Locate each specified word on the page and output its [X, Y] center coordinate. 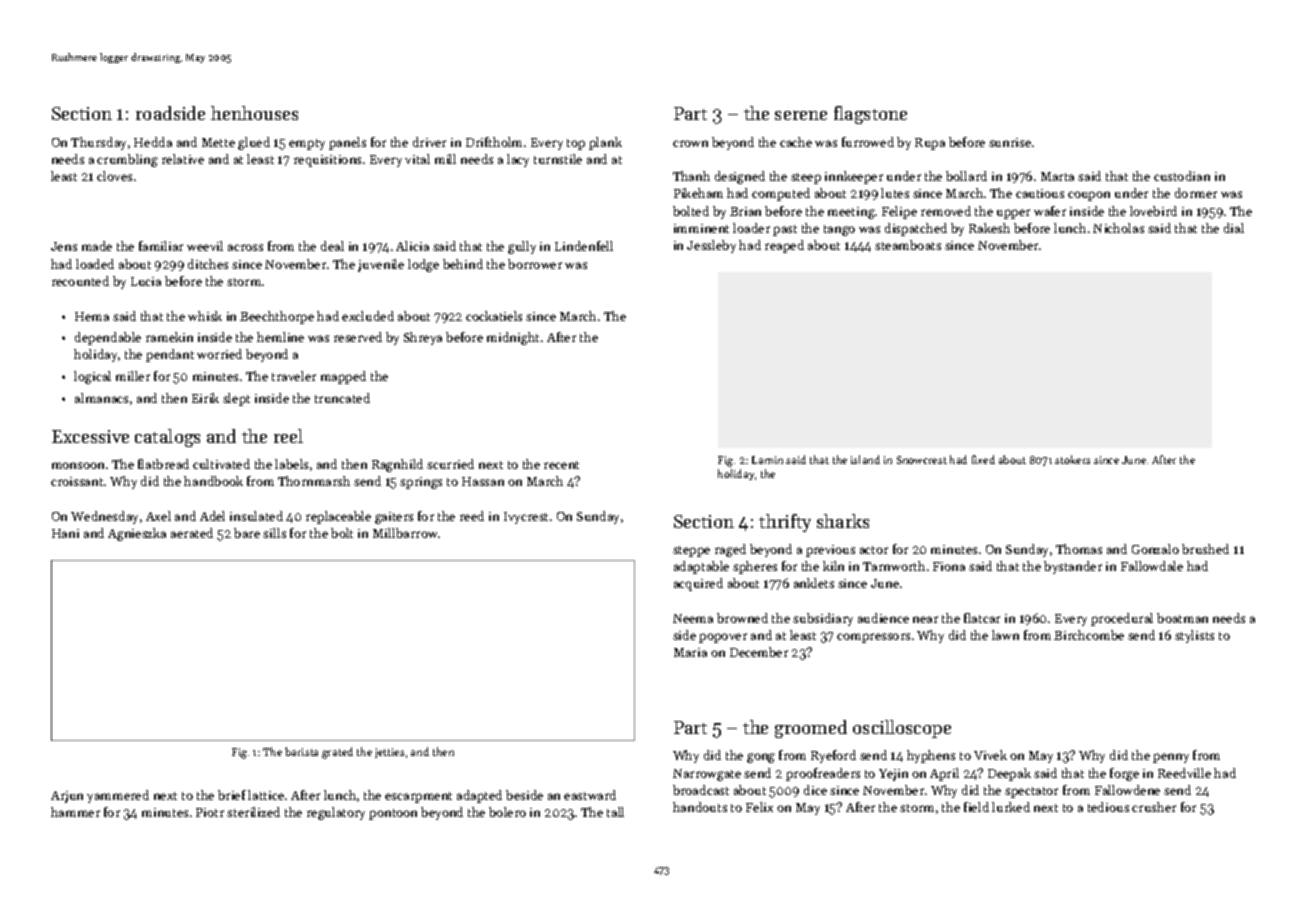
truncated [342, 398]
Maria [690, 652]
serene [801, 115]
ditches [208, 264]
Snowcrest [922, 460]
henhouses [254, 113]
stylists [1194, 636]
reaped [784, 246]
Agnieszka [137, 534]
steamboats [908, 245]
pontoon [393, 814]
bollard [966, 176]
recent [561, 465]
